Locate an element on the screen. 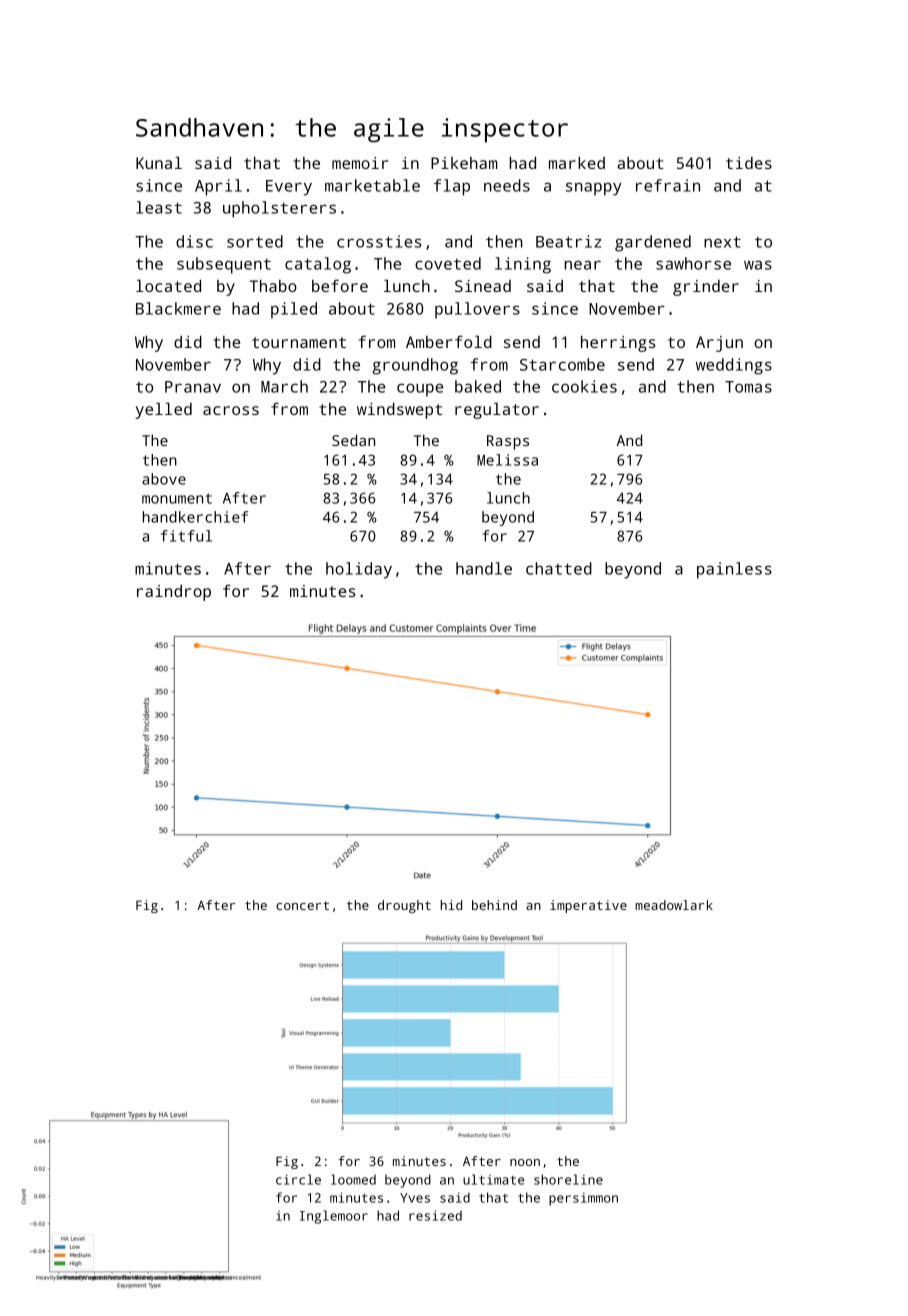  coveted is located at coordinates (448, 263).
